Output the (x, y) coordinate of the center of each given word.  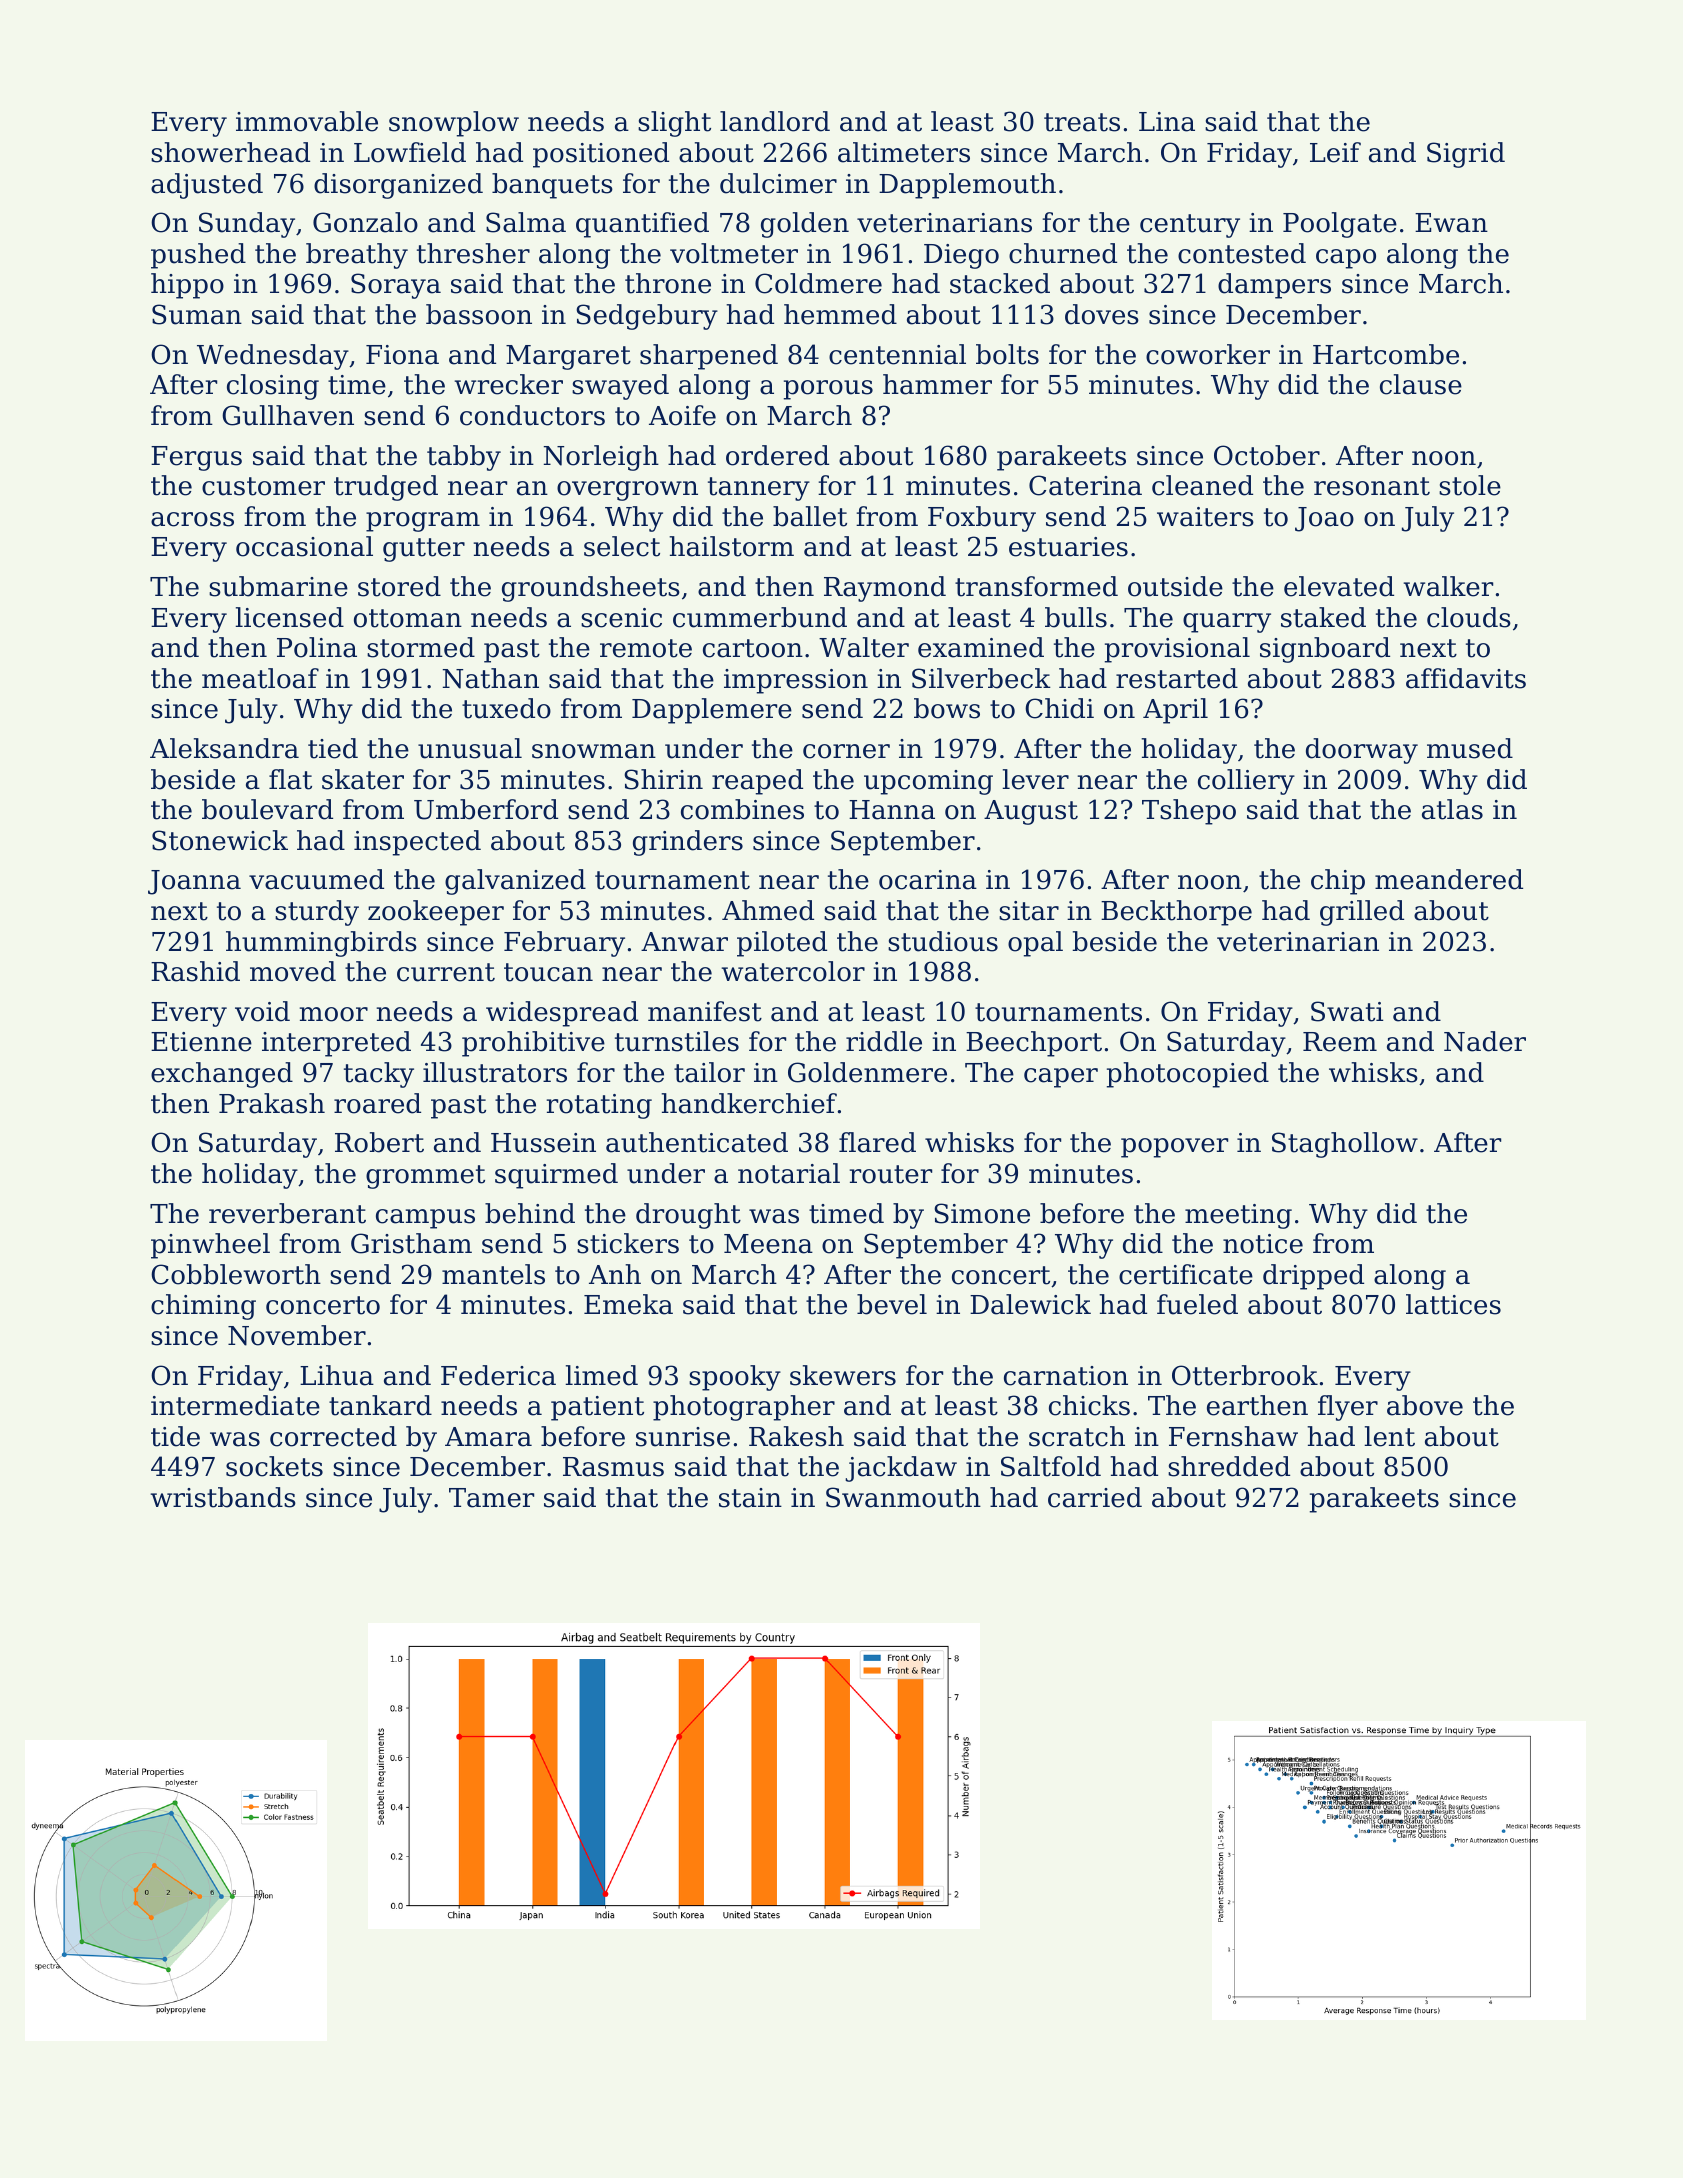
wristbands (223, 1497)
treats (1082, 122)
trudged (386, 488)
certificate (1186, 1274)
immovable (307, 121)
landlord (775, 121)
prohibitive (533, 1044)
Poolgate (1340, 225)
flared (877, 1142)
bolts (1007, 354)
